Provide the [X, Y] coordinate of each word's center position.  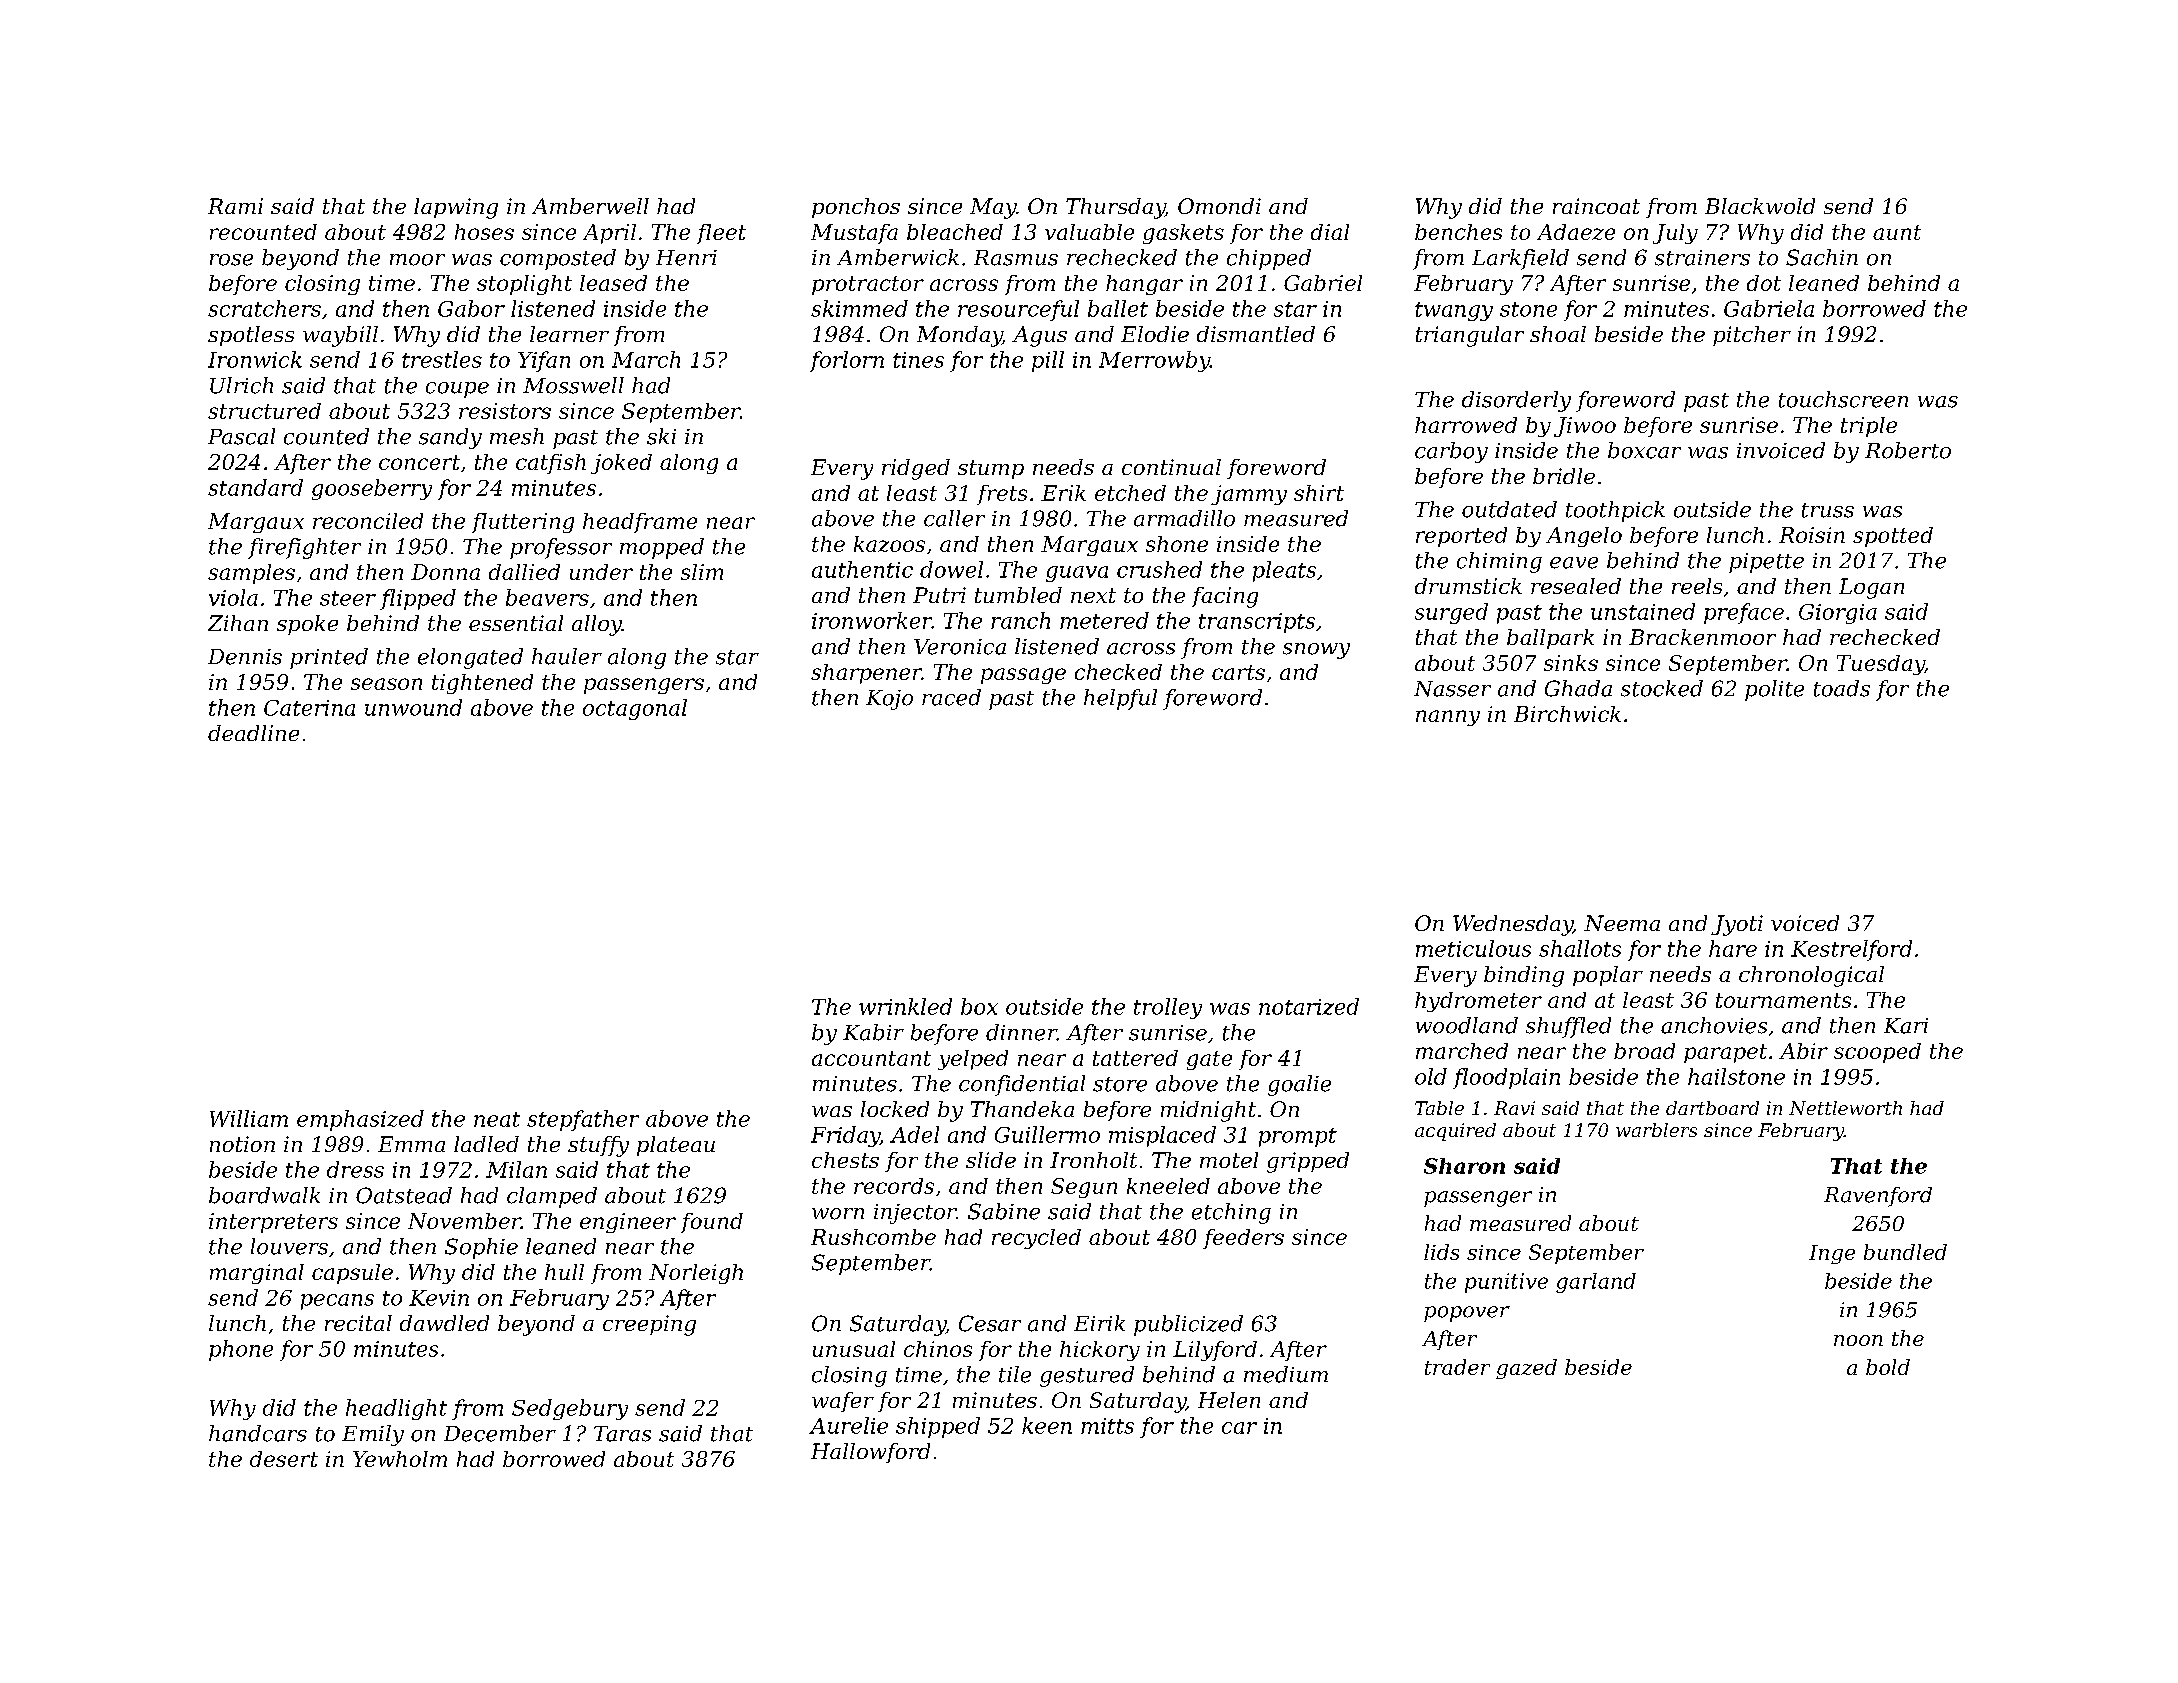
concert [419, 462]
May [993, 208]
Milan [516, 1169]
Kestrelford [1851, 950]
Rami [235, 206]
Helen [1229, 1400]
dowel [951, 569]
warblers [1656, 1130]
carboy [1451, 452]
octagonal [635, 709]
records [894, 1186]
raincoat [1596, 206]
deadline [253, 733]
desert [284, 1459]
